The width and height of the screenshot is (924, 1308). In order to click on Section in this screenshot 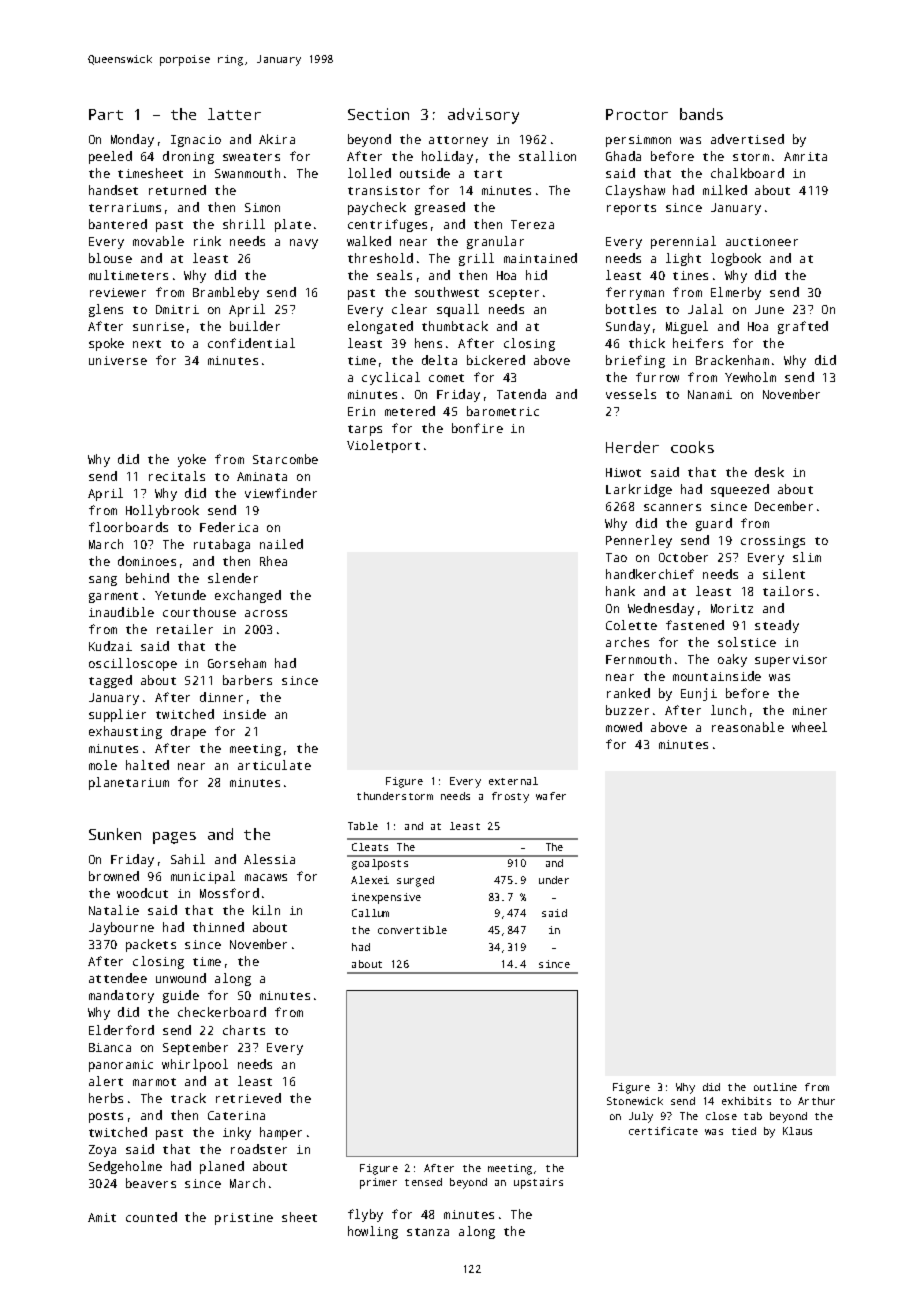, I will do `click(378, 114)`.
